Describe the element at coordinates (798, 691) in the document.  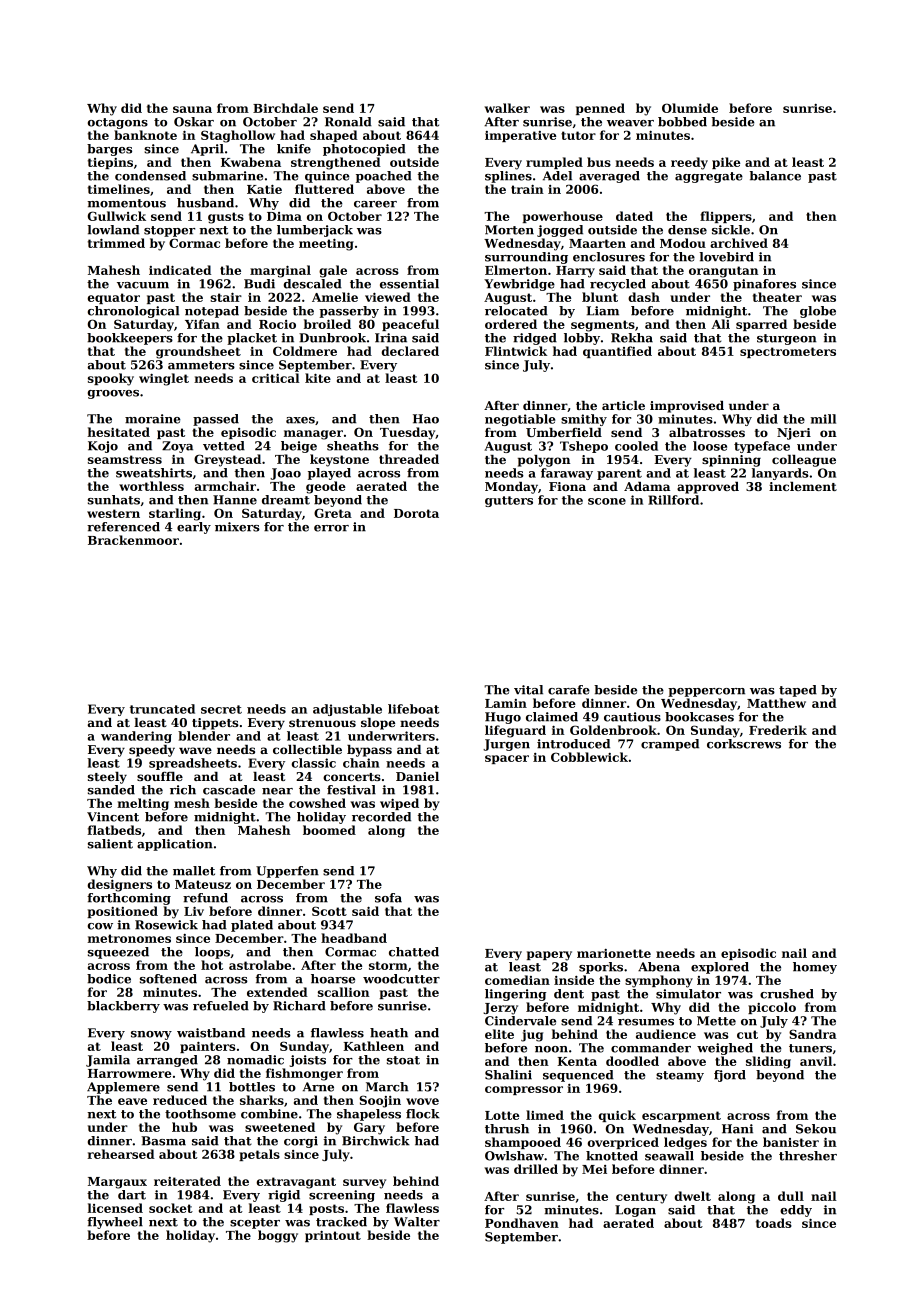
I see `taped` at that location.
